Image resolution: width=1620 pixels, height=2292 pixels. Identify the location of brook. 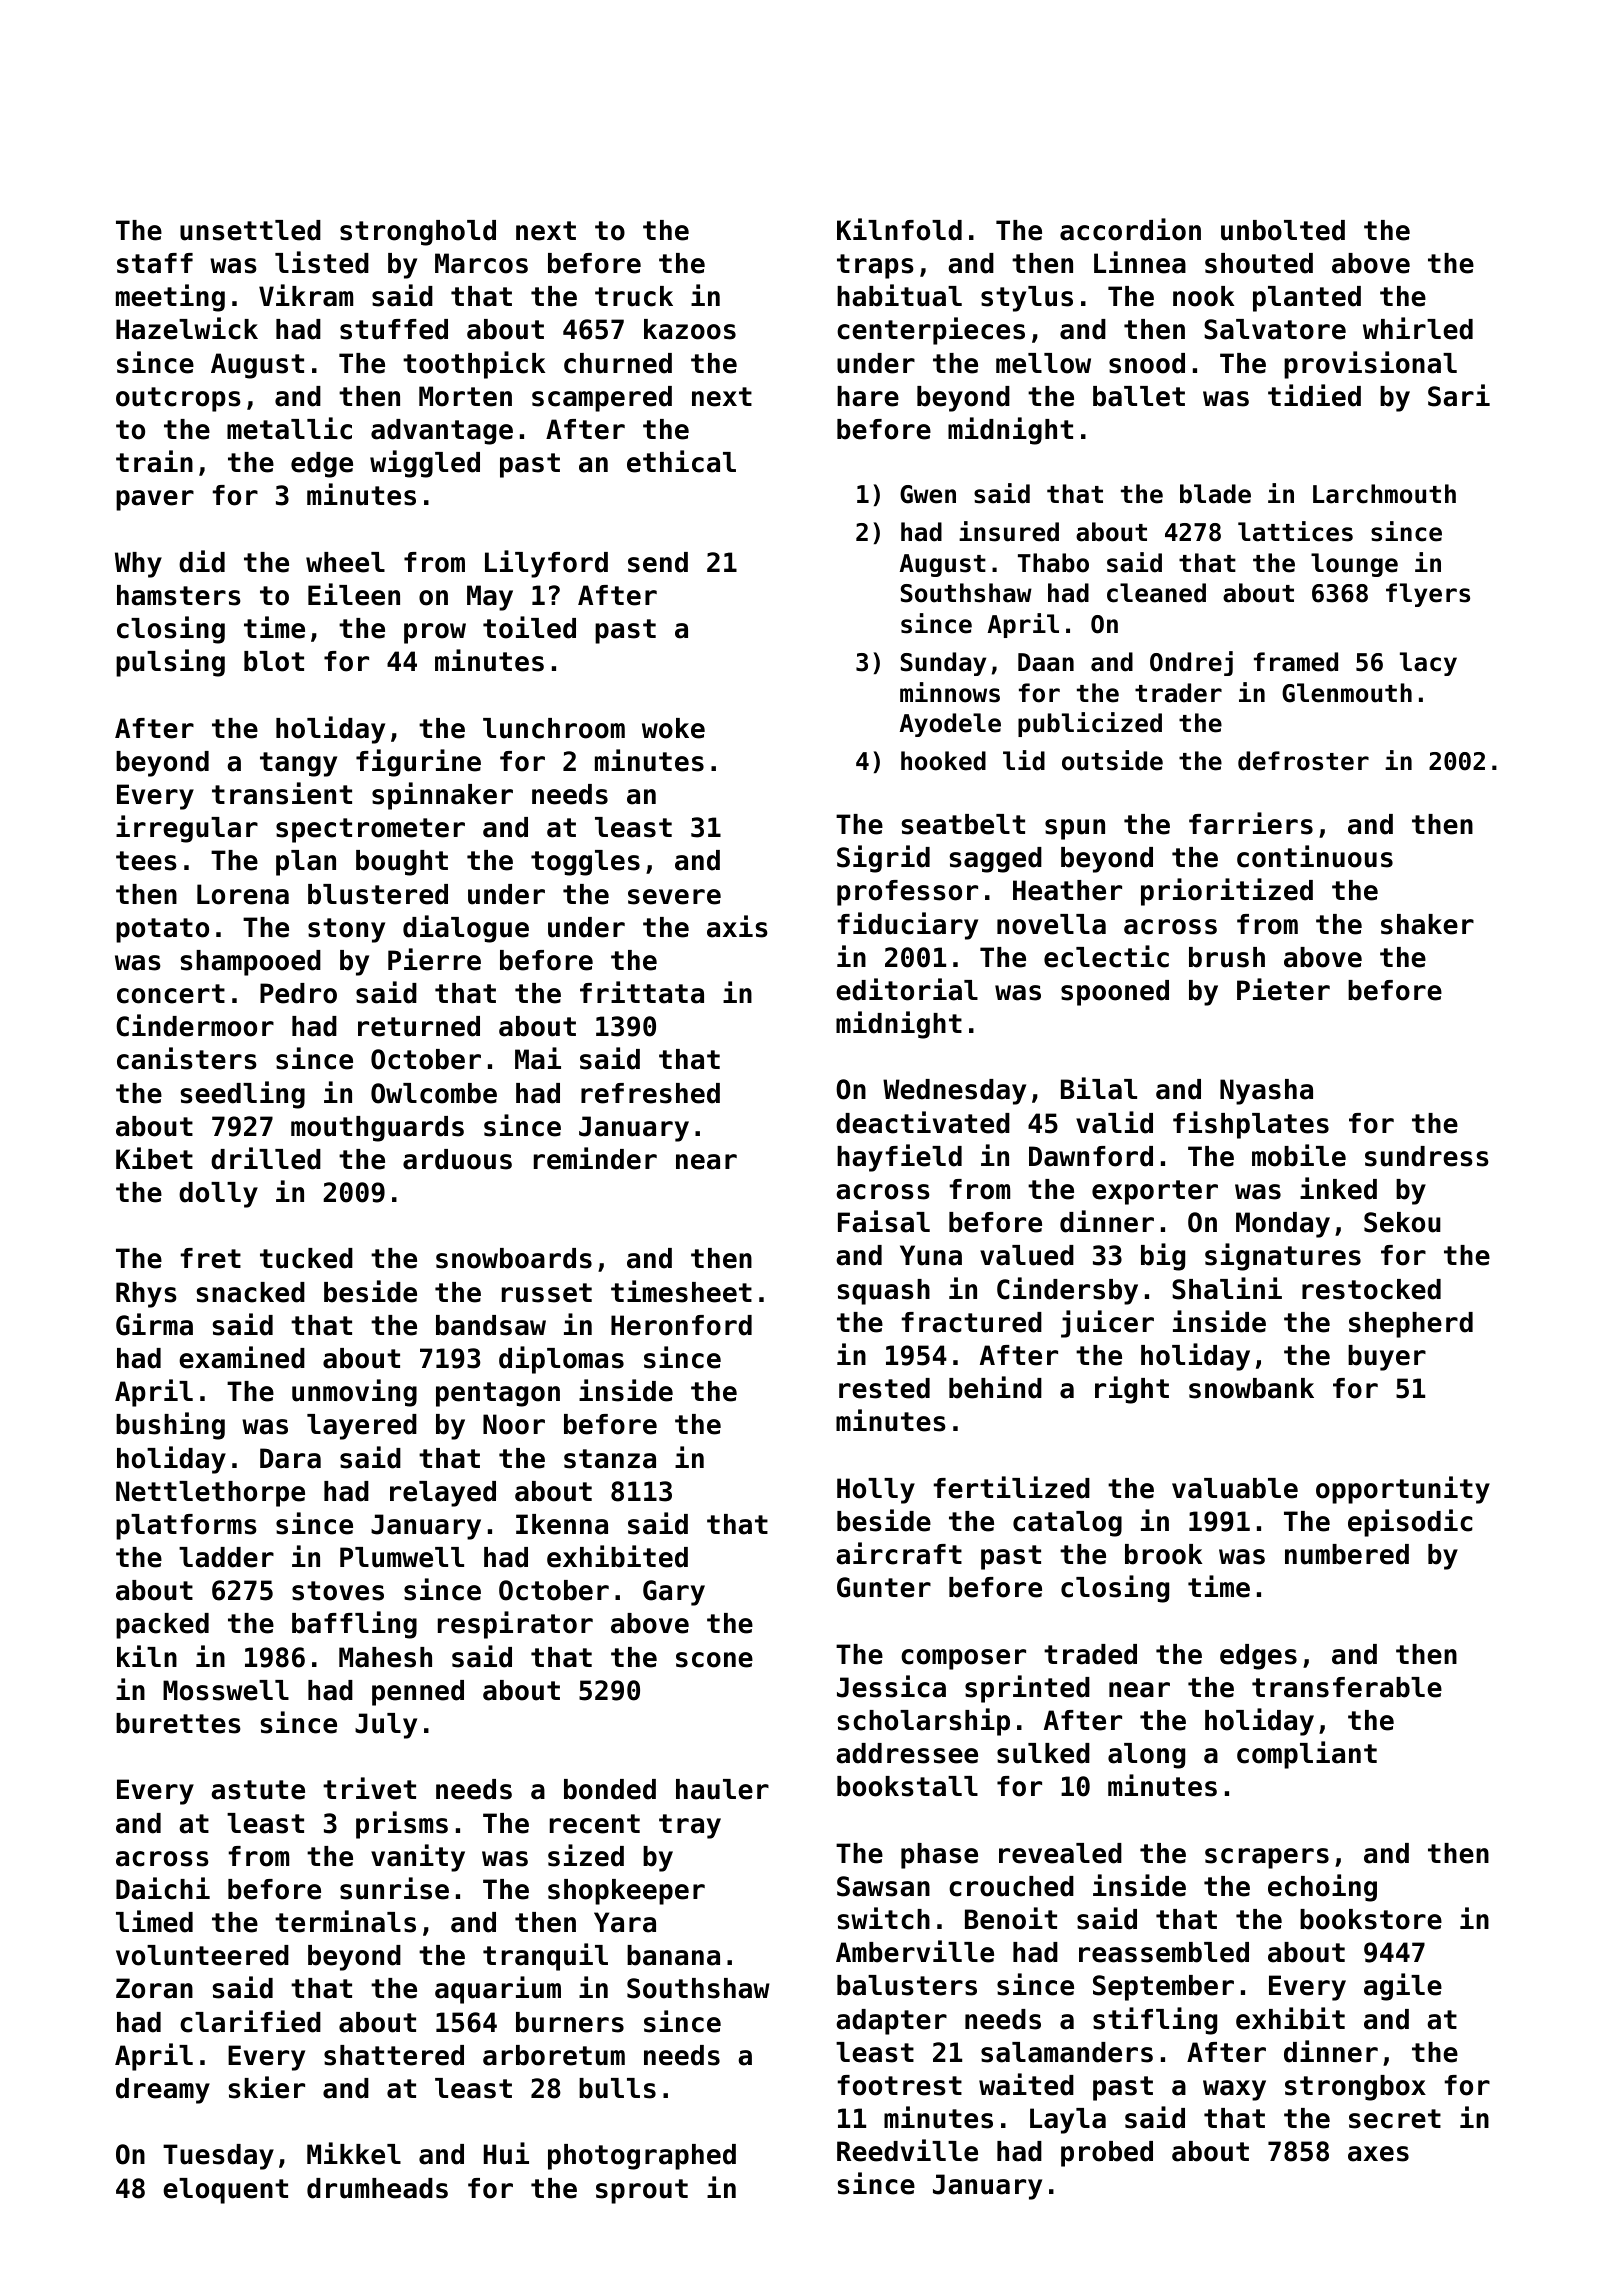
(1163, 1554).
